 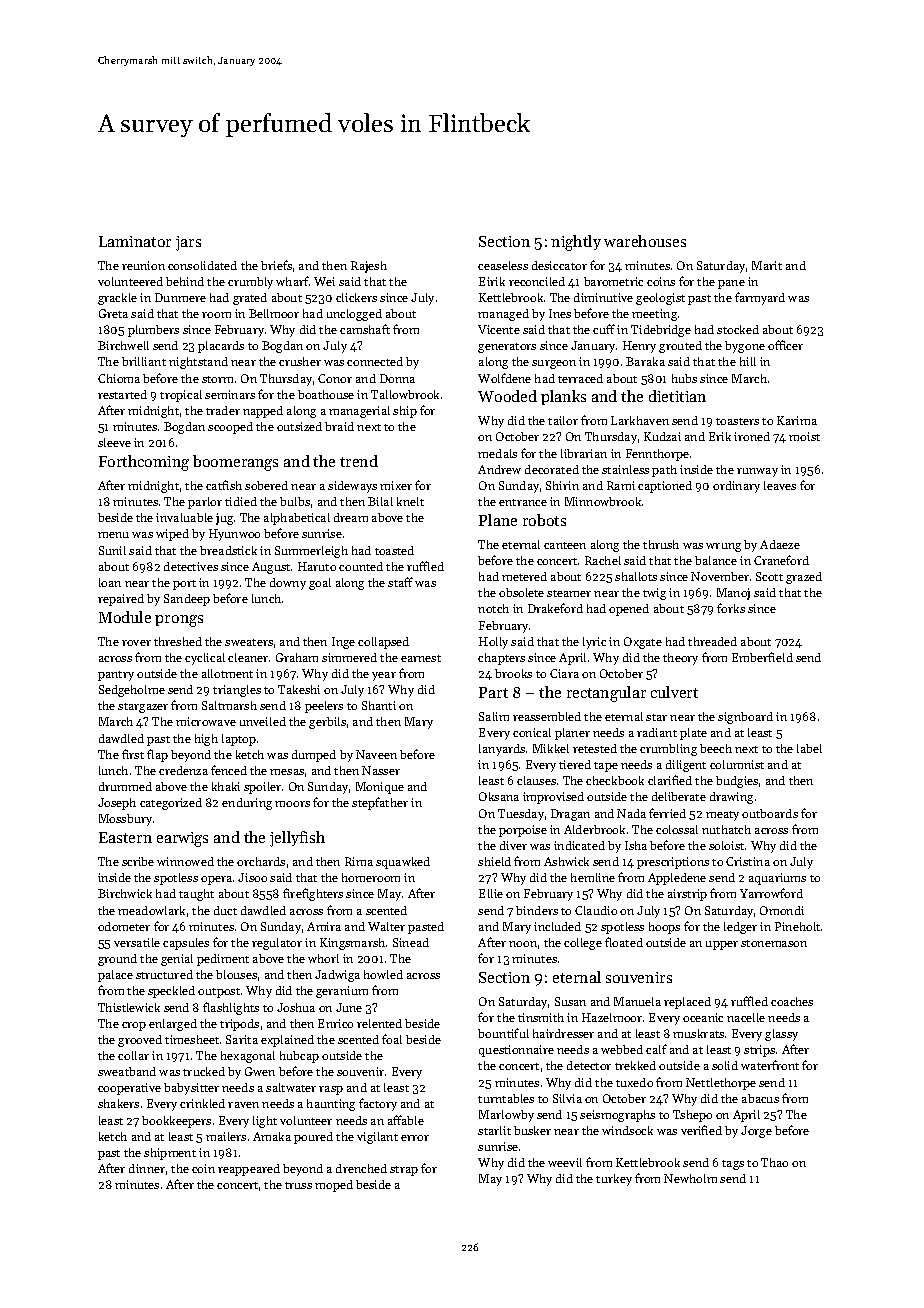 I want to click on blouses, so click(x=236, y=974).
